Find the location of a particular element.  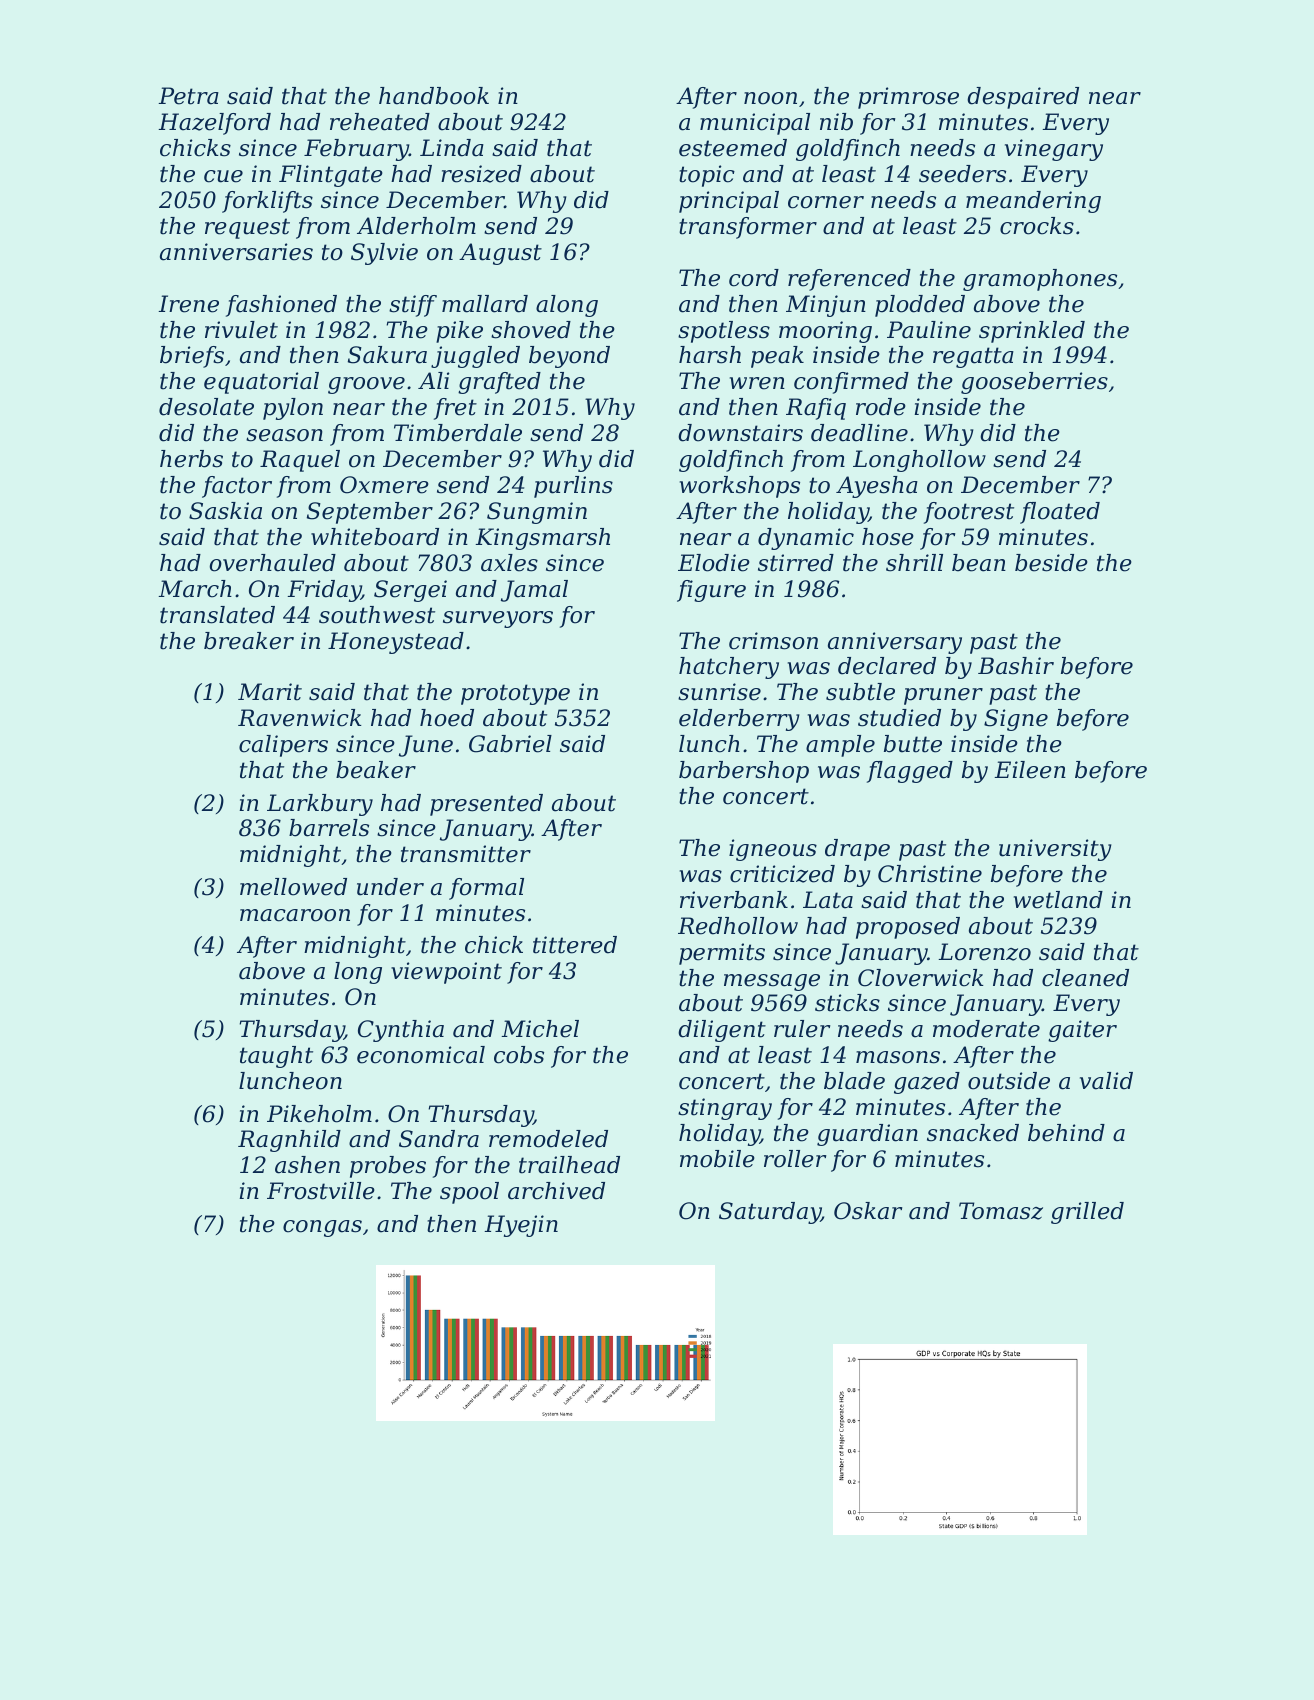

figure is located at coordinates (711, 591).
